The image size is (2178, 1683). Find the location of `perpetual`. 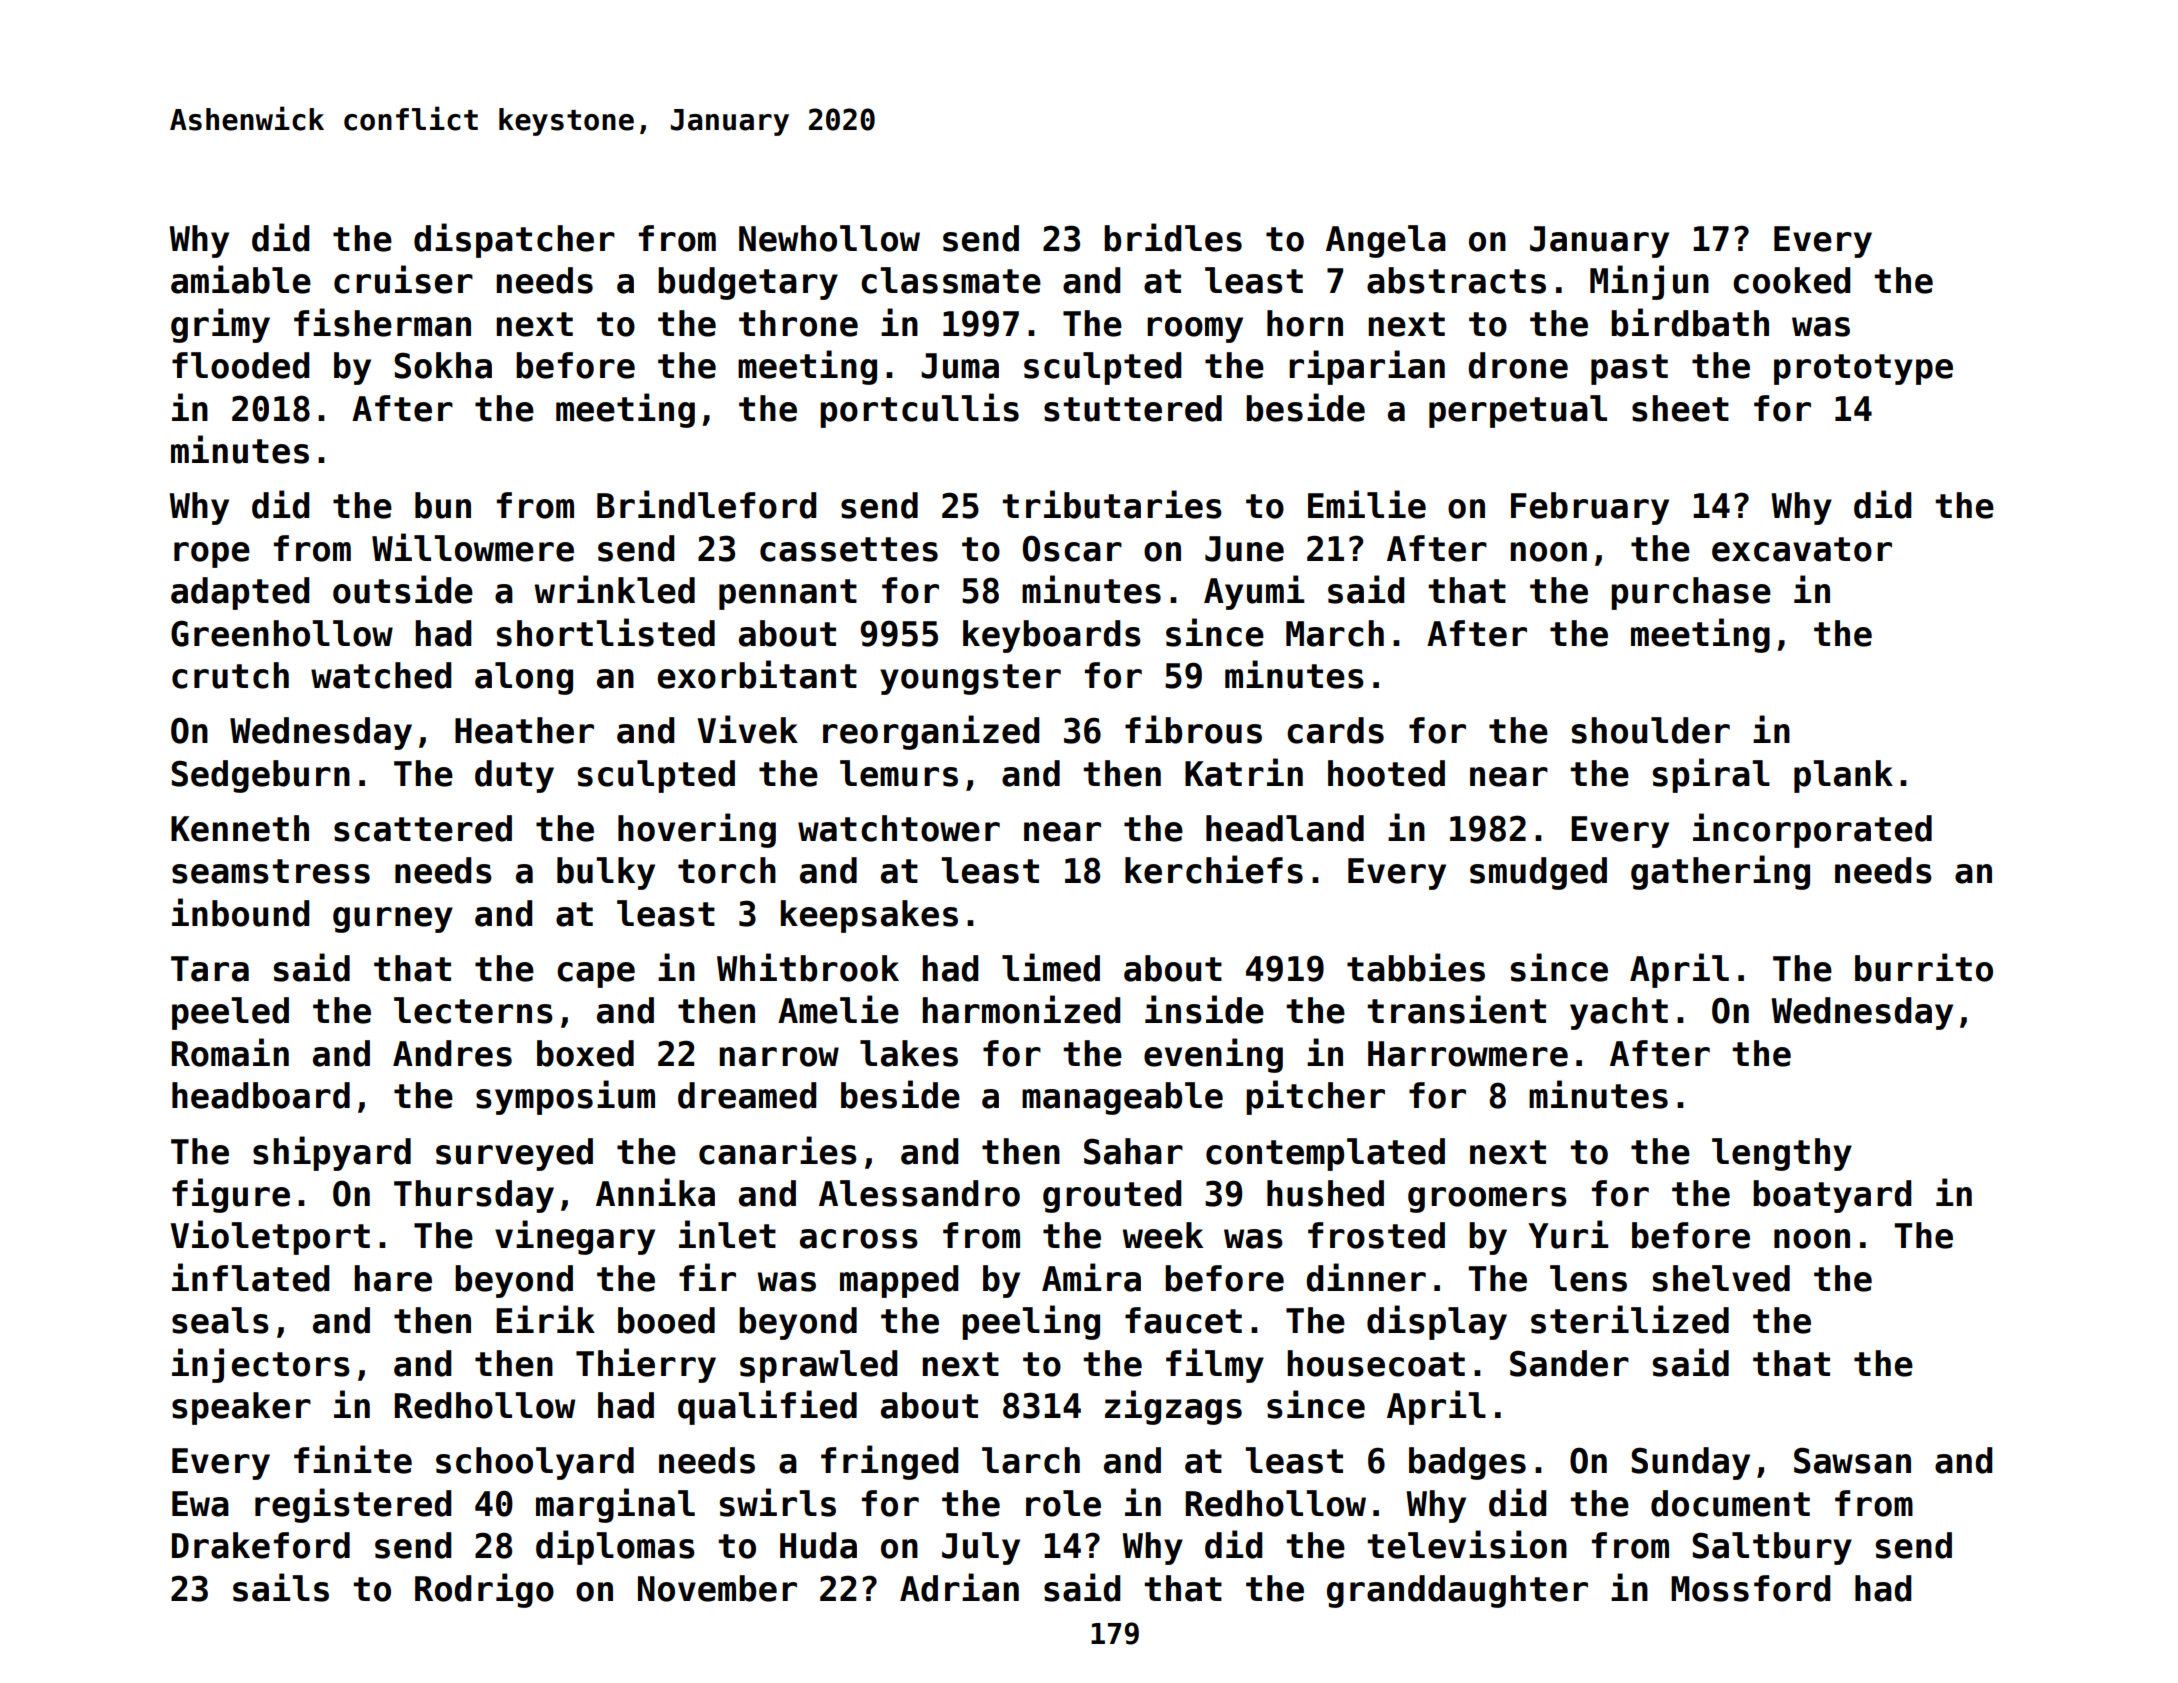

perpetual is located at coordinates (1518, 411).
